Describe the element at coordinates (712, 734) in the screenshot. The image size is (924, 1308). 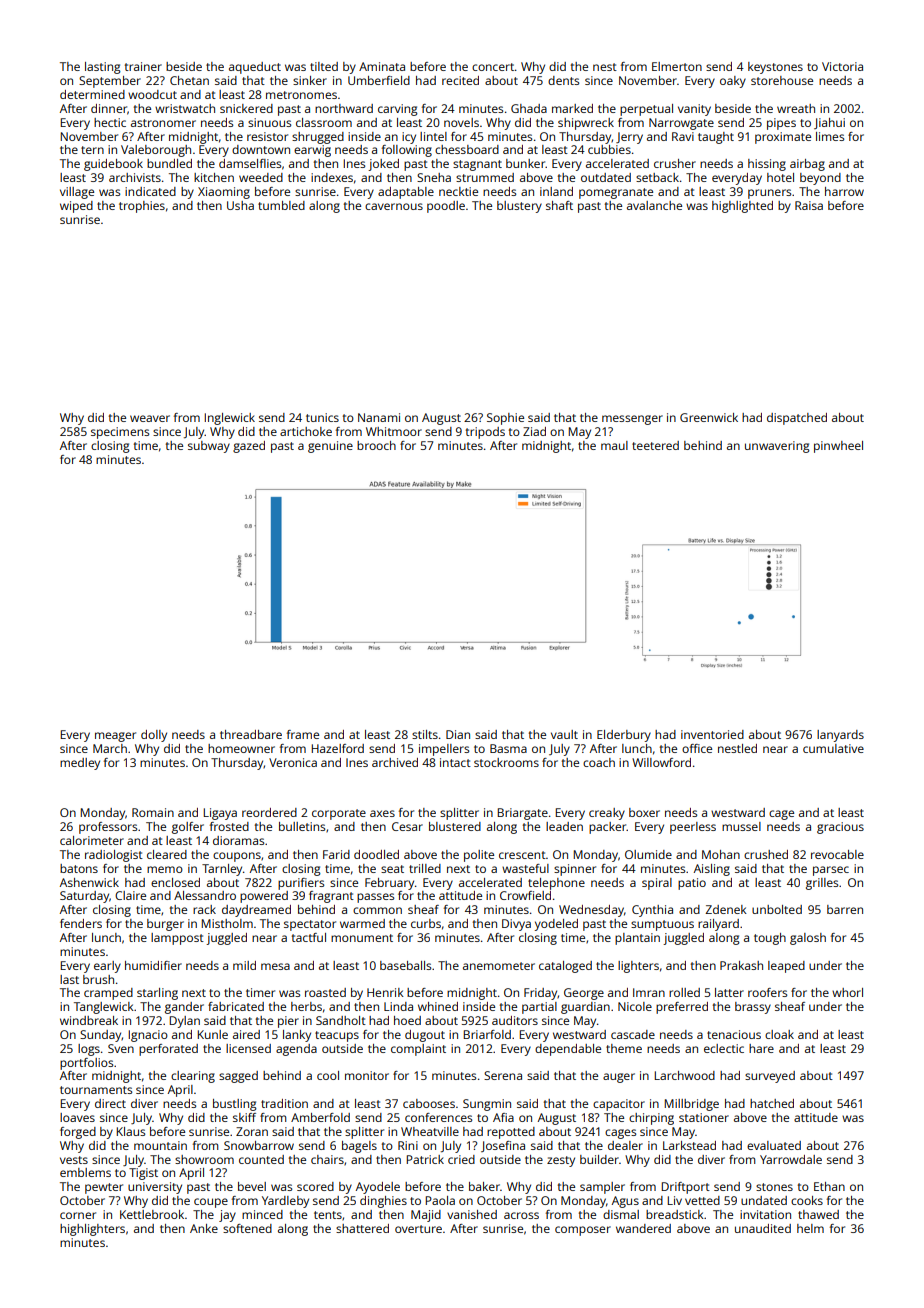
I see `inventoried` at that location.
